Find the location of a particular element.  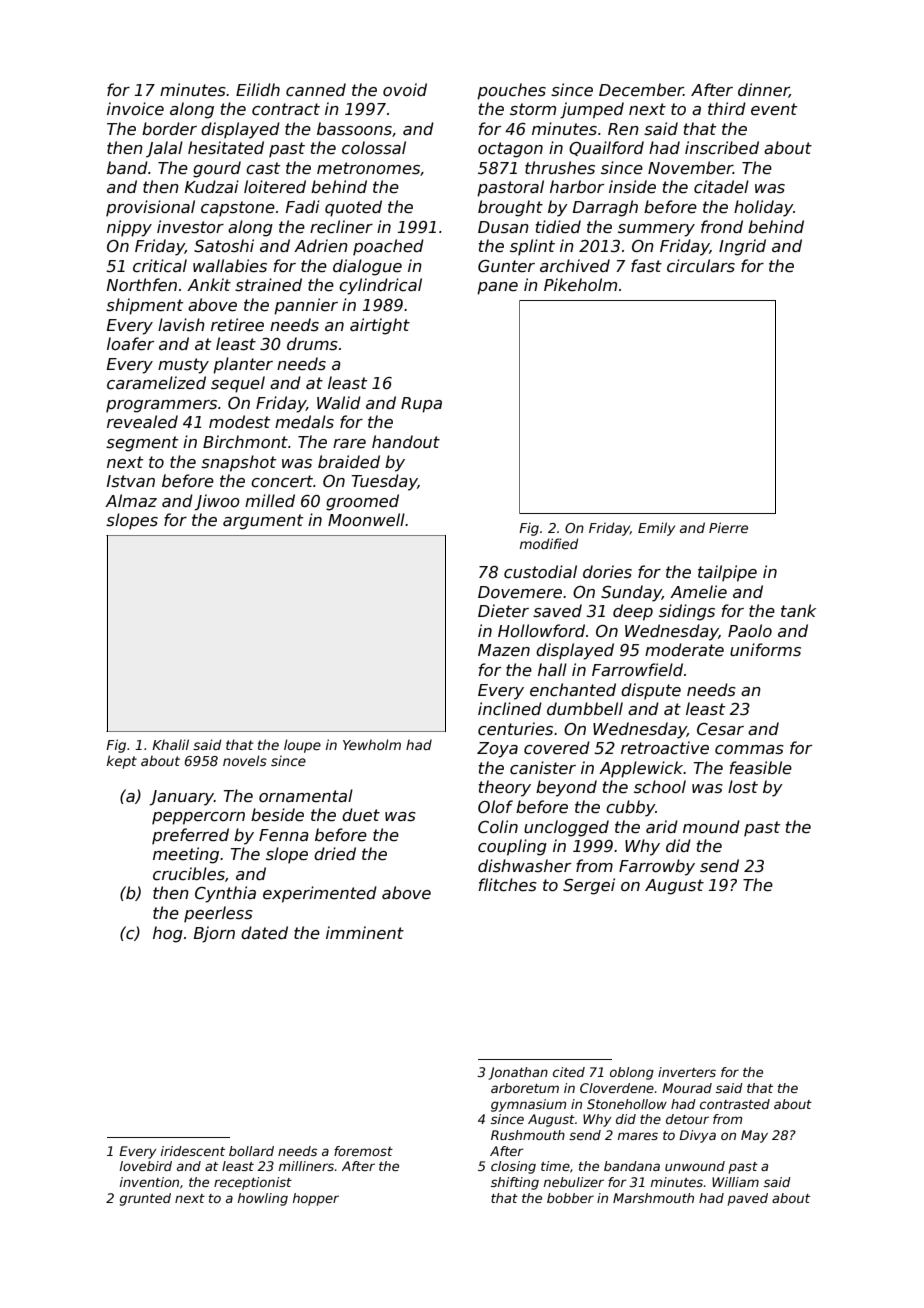

kept is located at coordinates (122, 762).
